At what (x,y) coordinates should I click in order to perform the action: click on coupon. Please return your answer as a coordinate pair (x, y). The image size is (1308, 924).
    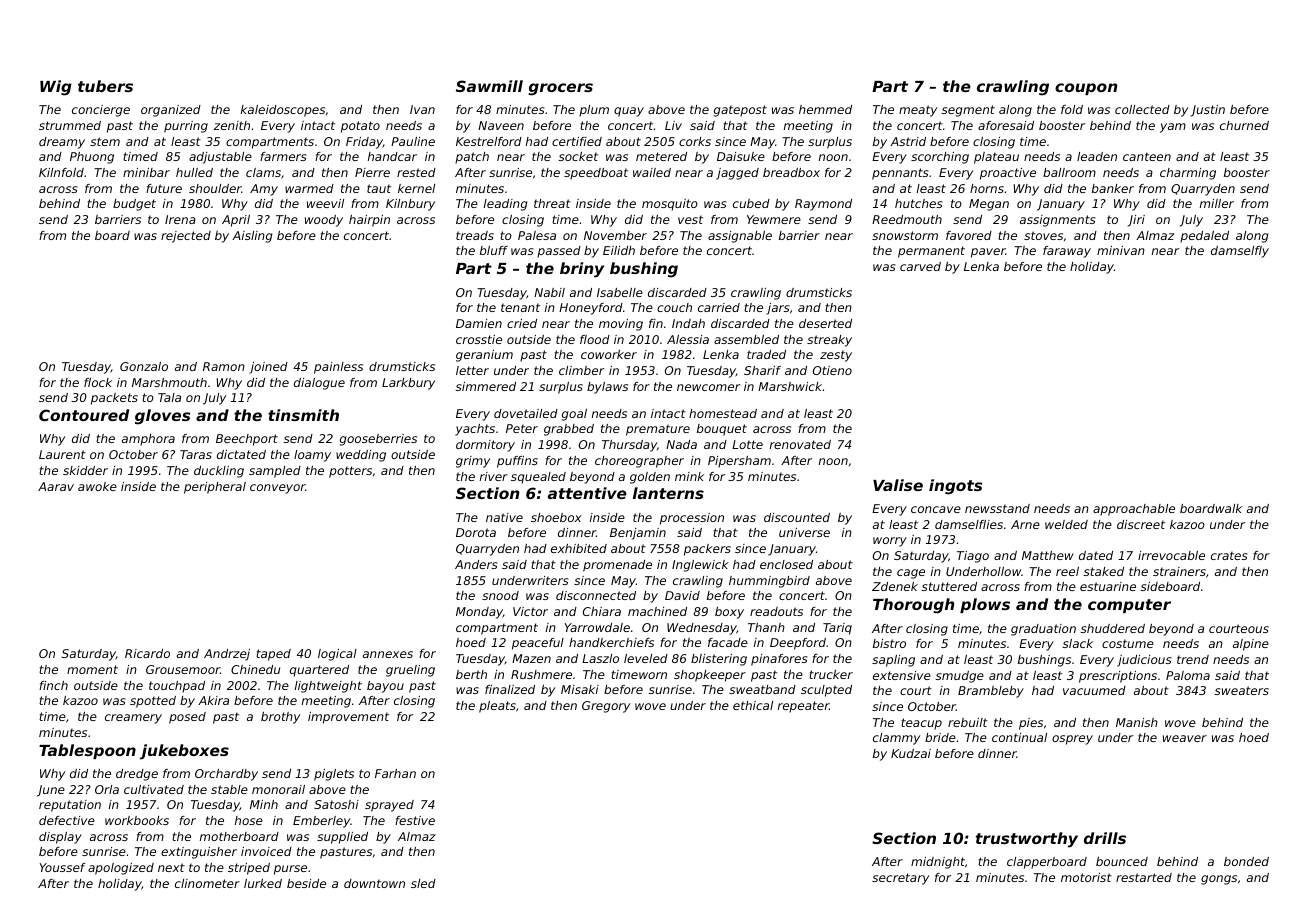
    Looking at the image, I should click on (1086, 89).
